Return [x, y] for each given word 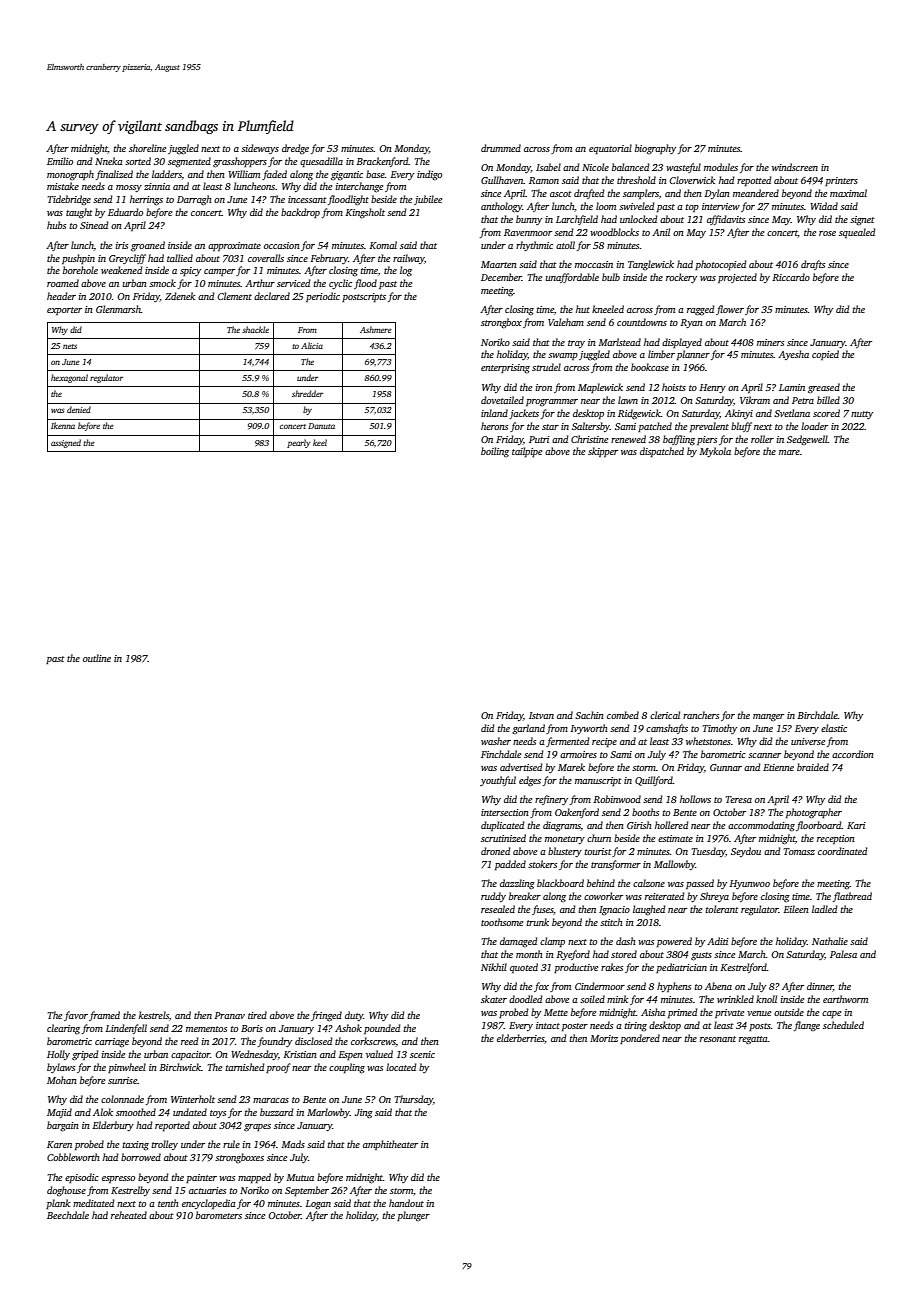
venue [759, 1013]
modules [721, 167]
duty [354, 1016]
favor [76, 1016]
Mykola [715, 452]
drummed [501, 148]
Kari [856, 825]
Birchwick [180, 1067]
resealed [498, 909]
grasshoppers [240, 162]
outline [97, 658]
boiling [495, 452]
